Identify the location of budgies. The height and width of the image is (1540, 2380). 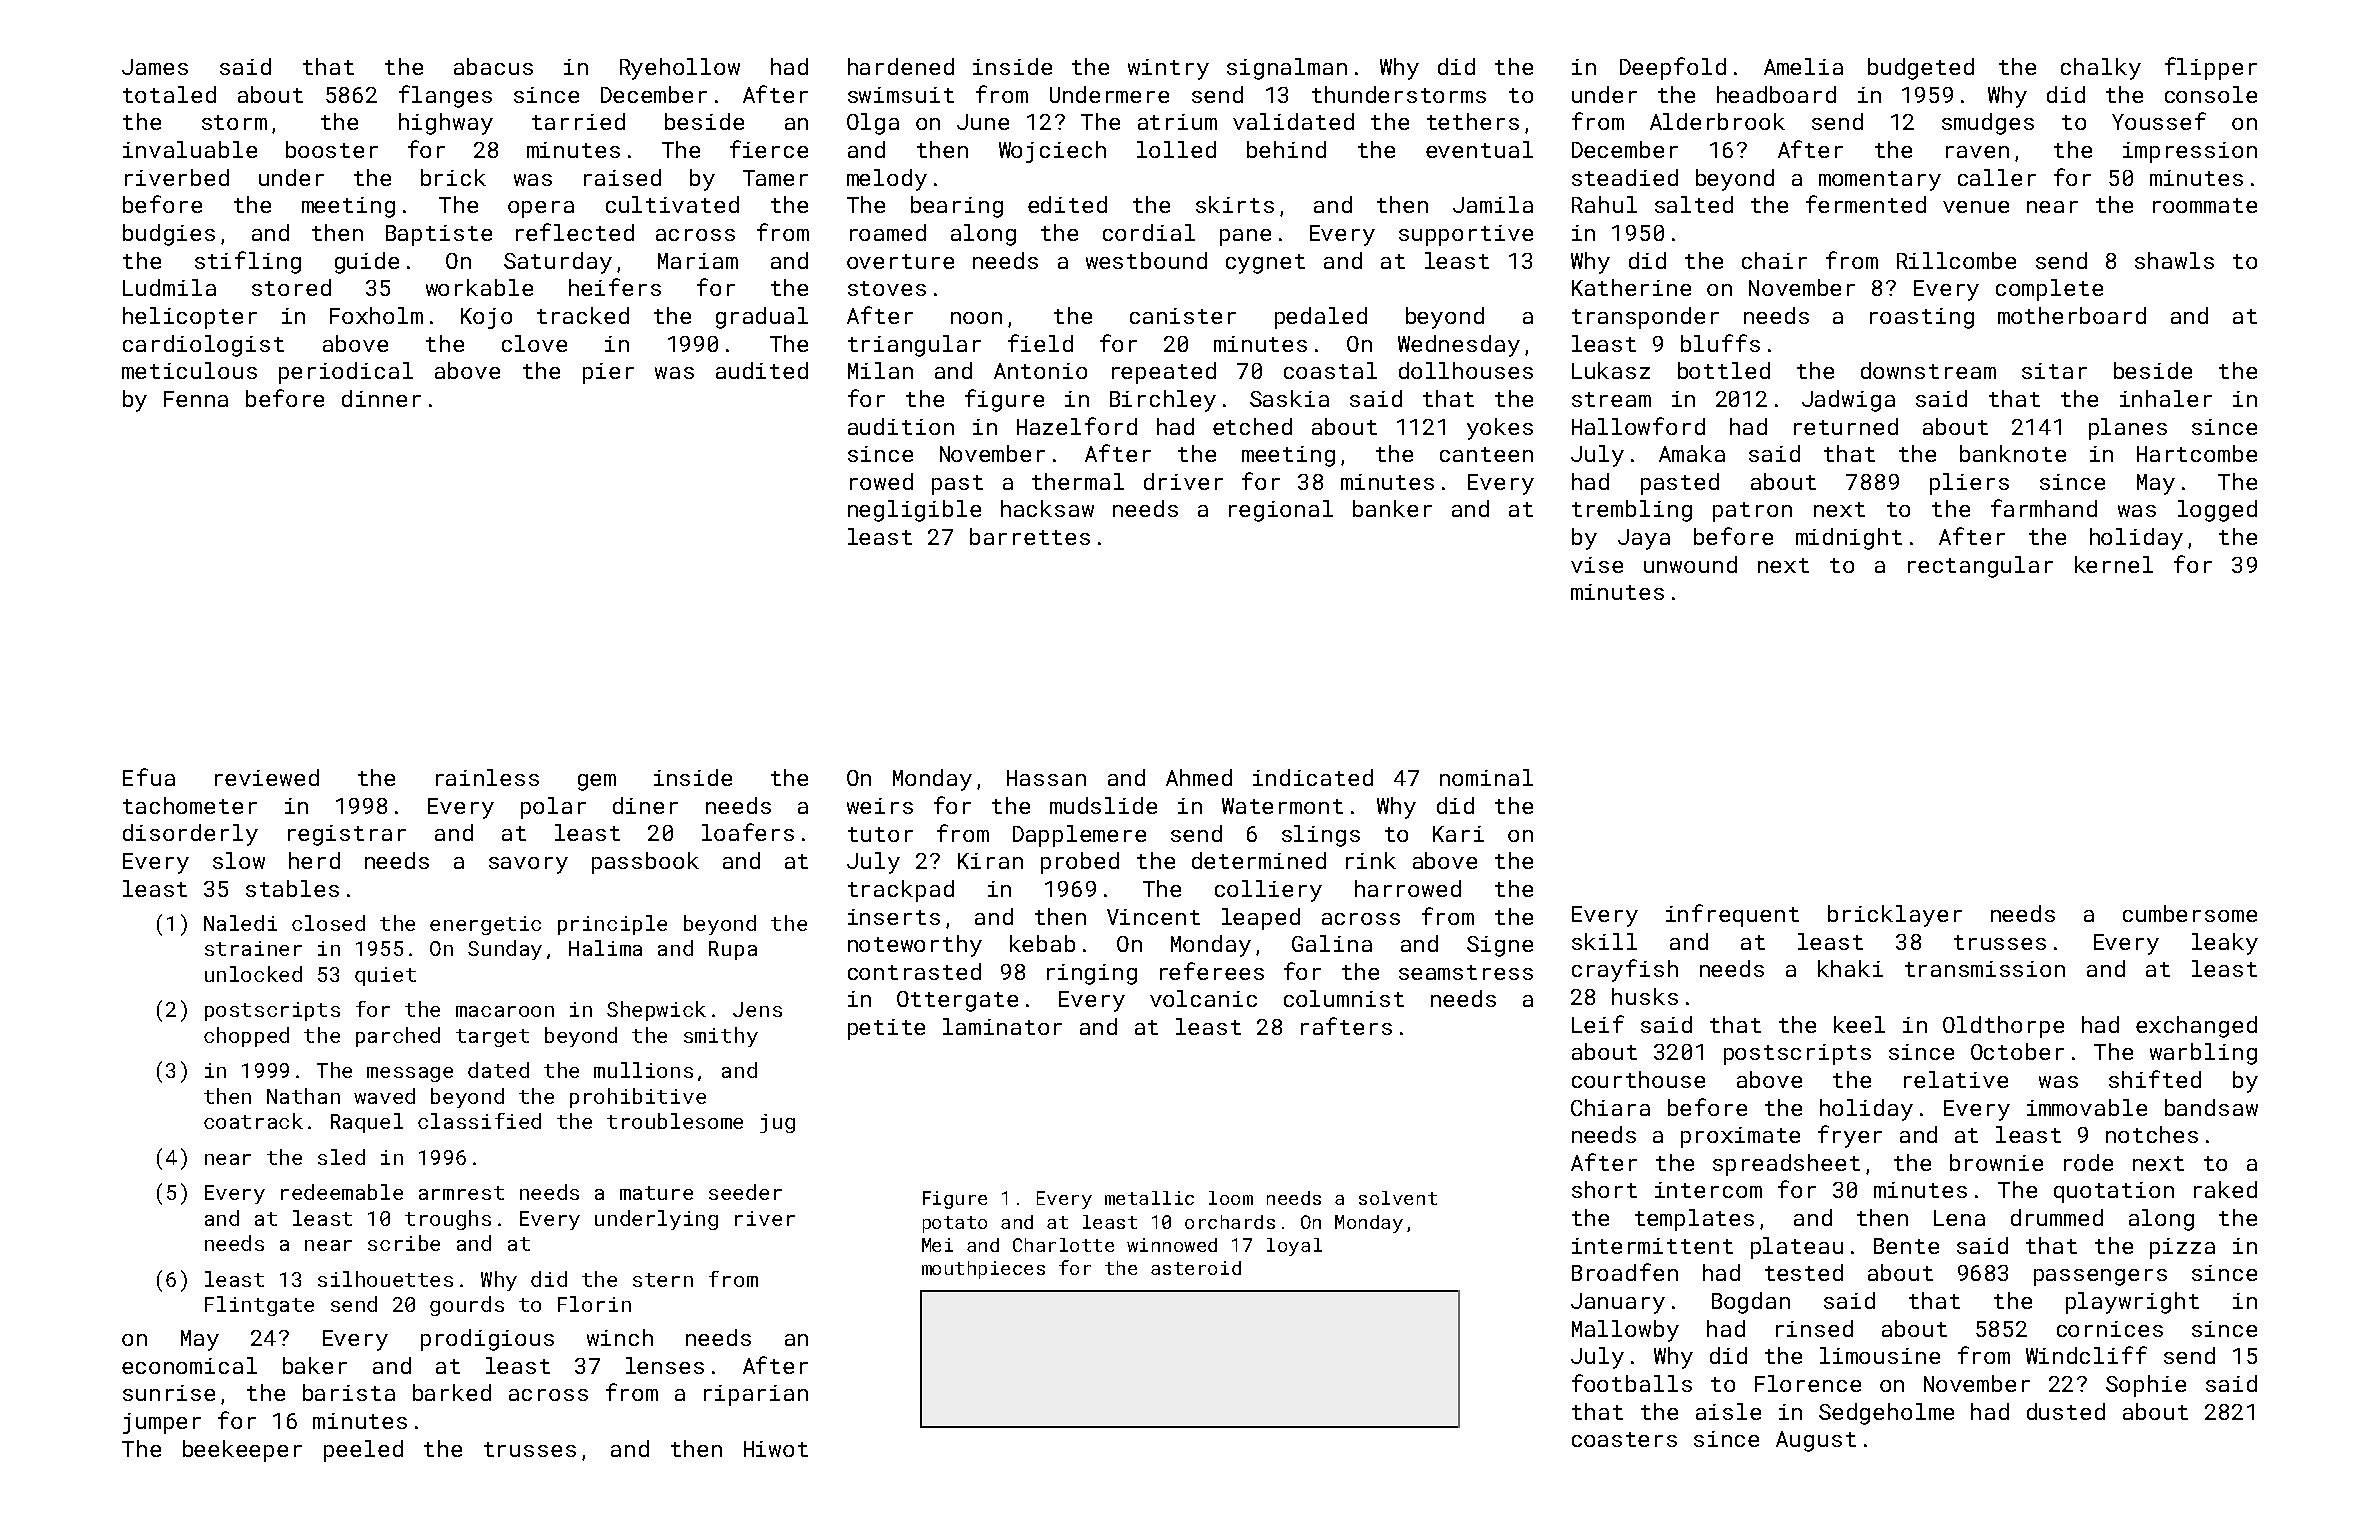
(169, 235).
